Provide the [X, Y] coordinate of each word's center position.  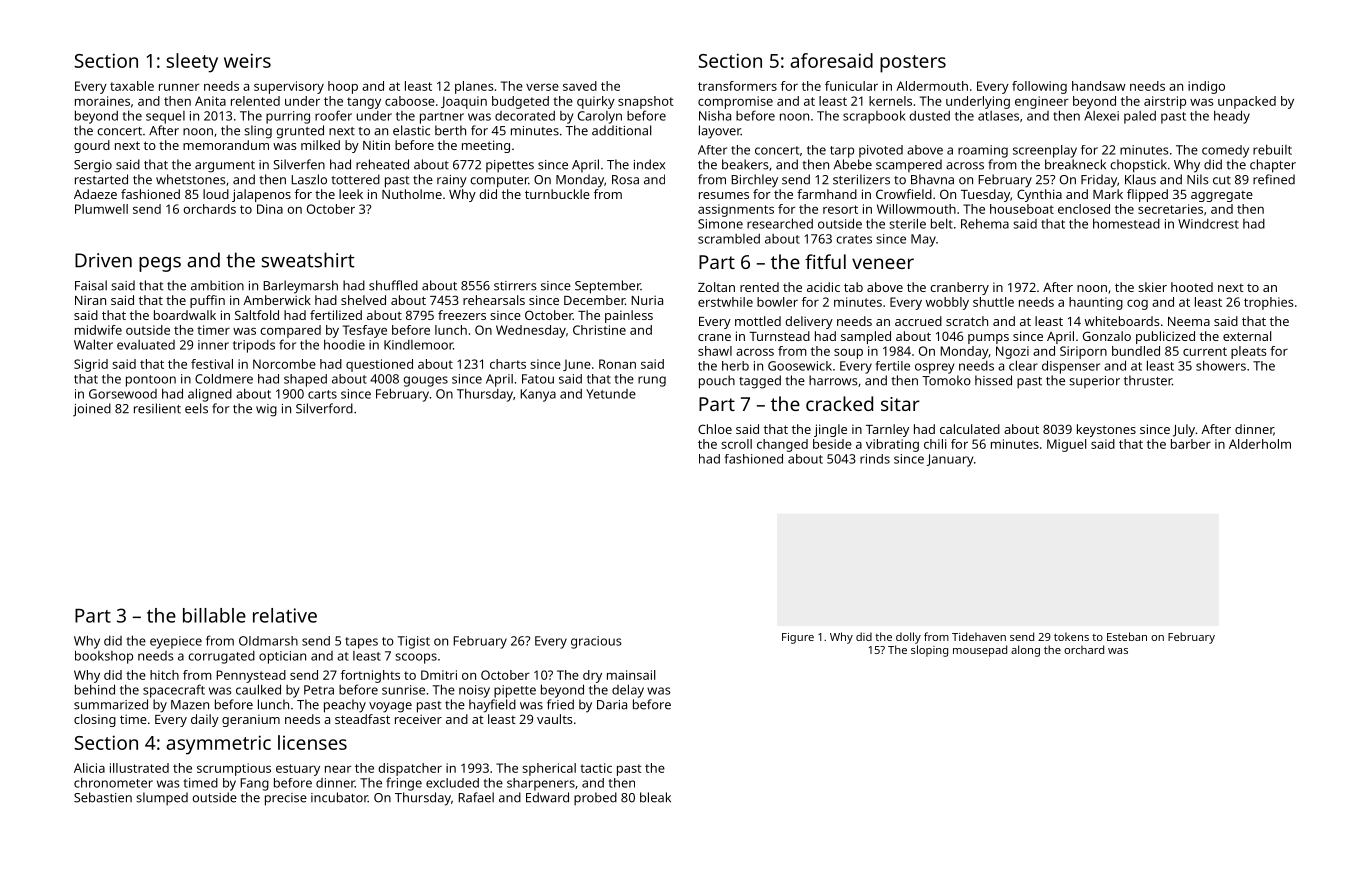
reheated [382, 164]
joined [92, 410]
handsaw [1099, 86]
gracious [596, 642]
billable [214, 615]
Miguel [1066, 445]
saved [580, 86]
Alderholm [1260, 444]
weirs [247, 60]
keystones [1106, 430]
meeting [486, 146]
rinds [875, 459]
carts [322, 394]
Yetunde [611, 394]
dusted [930, 116]
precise [286, 799]
